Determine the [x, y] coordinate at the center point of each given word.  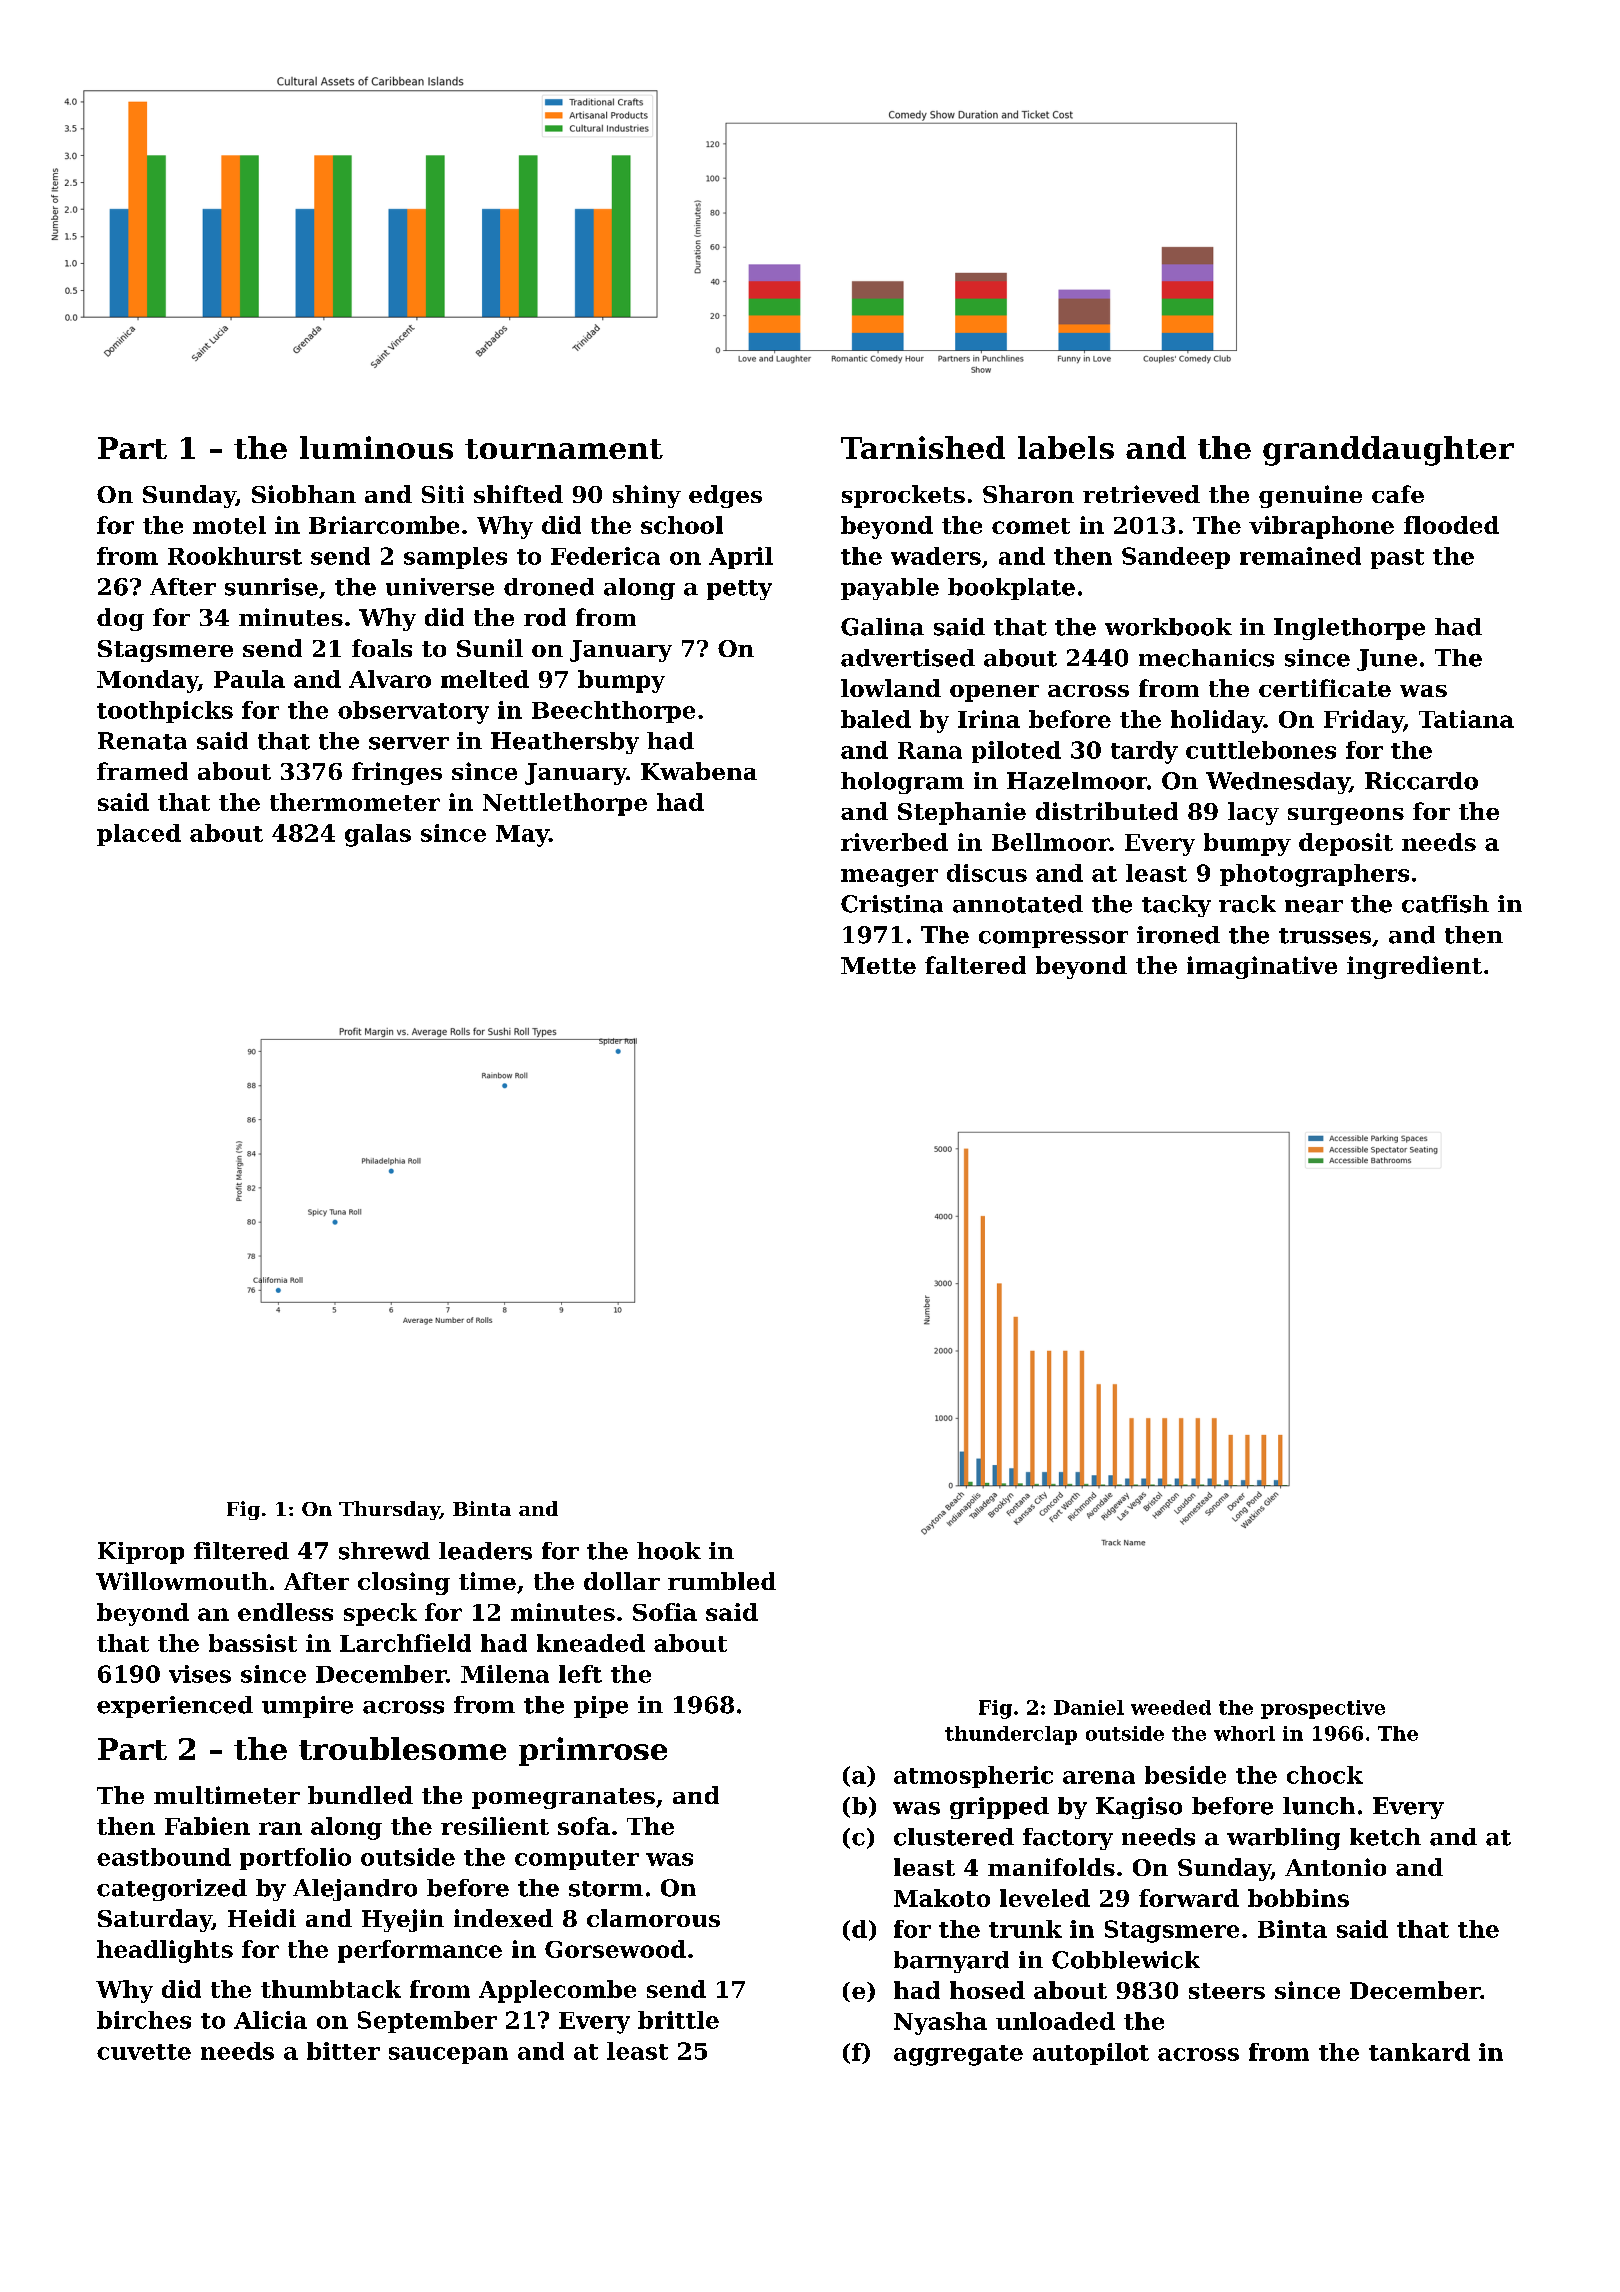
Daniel [1089, 1707]
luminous [376, 447]
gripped [999, 1808]
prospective [1323, 1709]
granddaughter [1388, 451]
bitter [343, 2051]
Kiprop [141, 1553]
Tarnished [923, 447]
